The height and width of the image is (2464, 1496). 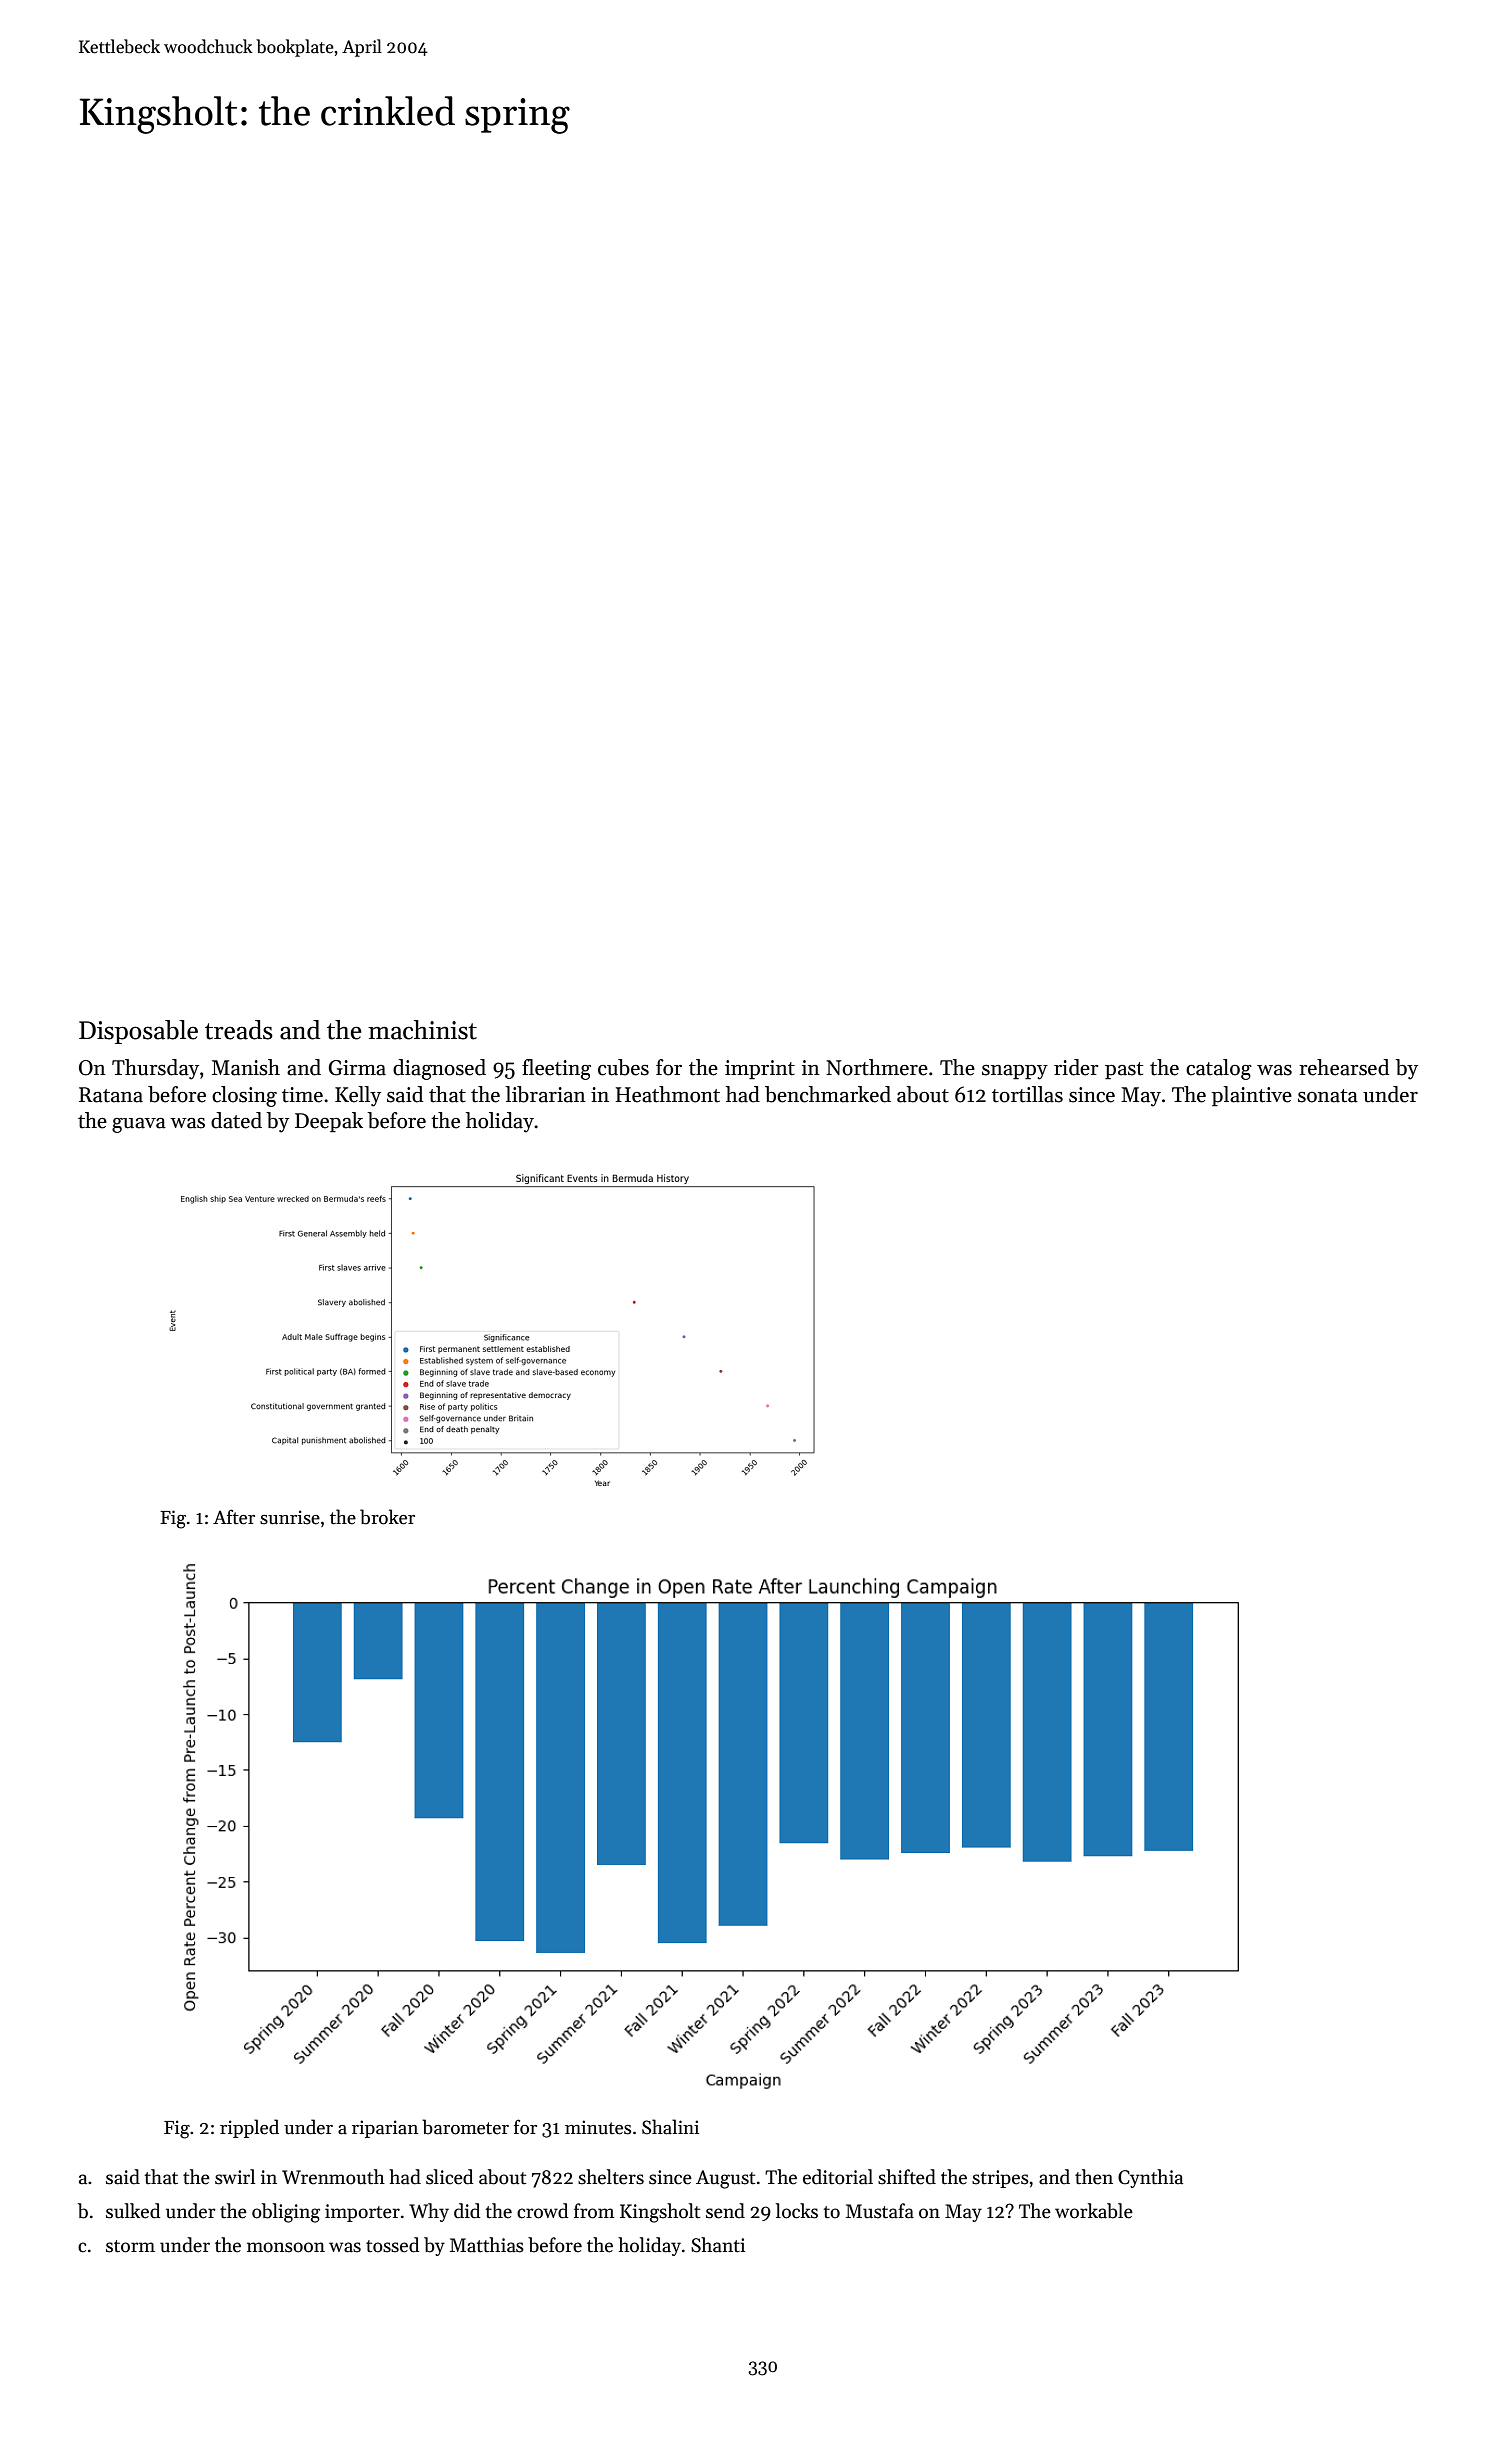 I want to click on sonata, so click(x=1328, y=1096).
